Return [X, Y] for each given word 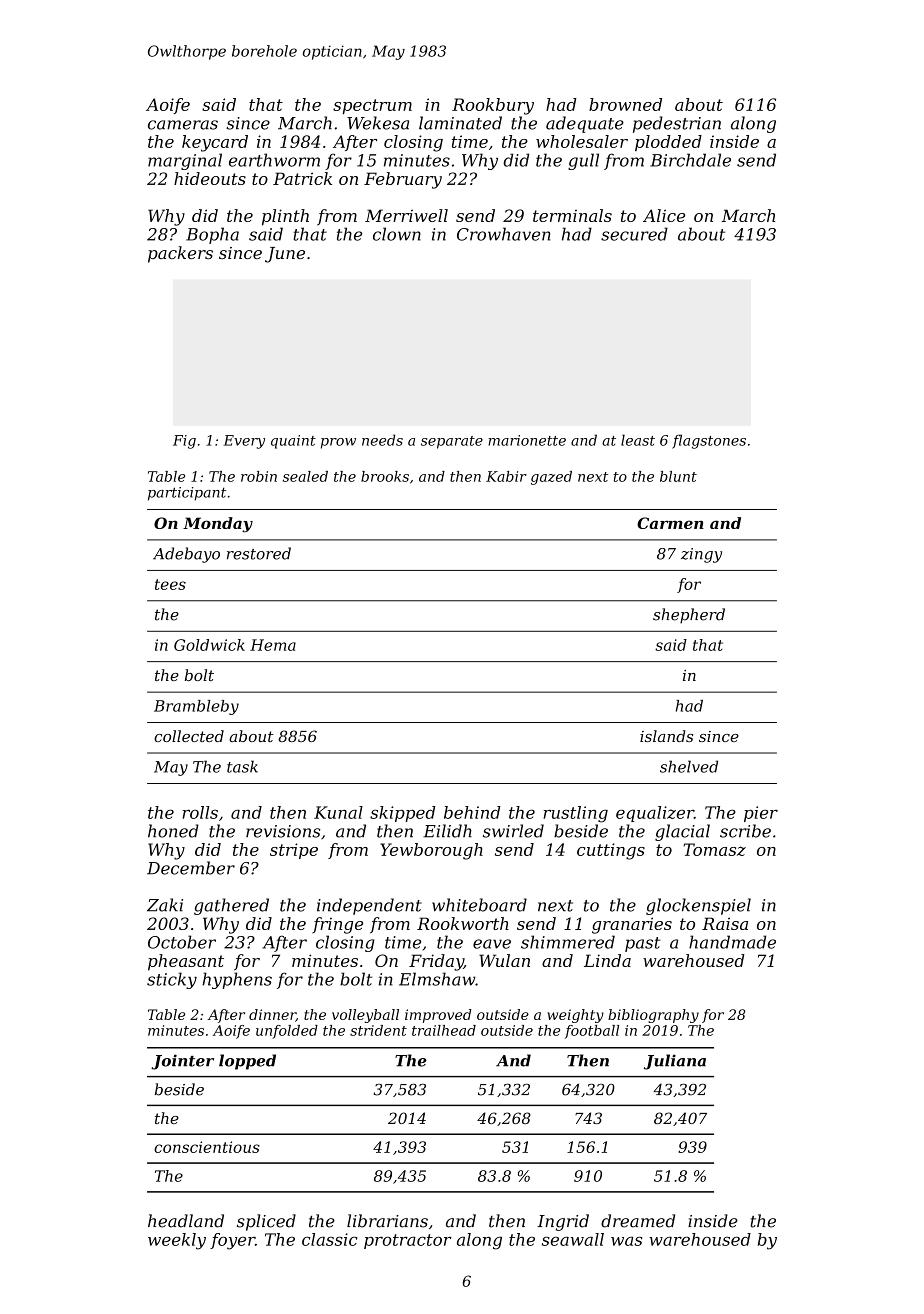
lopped [247, 1062]
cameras [183, 125]
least [638, 440]
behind [472, 812]
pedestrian [677, 124]
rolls [200, 812]
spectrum [372, 106]
